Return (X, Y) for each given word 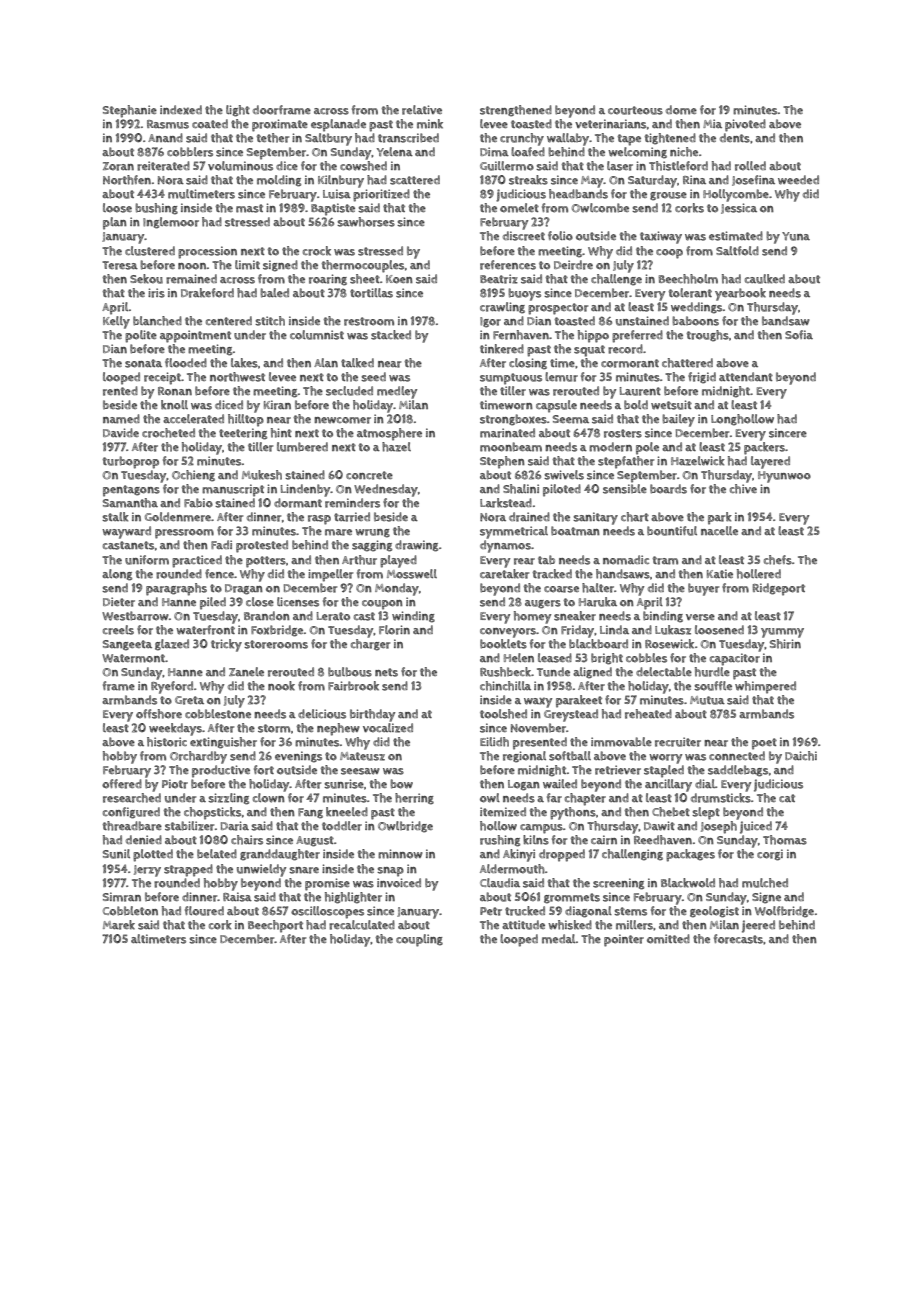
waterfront (205, 630)
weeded (798, 180)
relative (422, 110)
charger (370, 645)
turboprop (130, 462)
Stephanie (130, 111)
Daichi (801, 756)
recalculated (362, 925)
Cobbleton (130, 911)
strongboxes (513, 420)
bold (636, 405)
